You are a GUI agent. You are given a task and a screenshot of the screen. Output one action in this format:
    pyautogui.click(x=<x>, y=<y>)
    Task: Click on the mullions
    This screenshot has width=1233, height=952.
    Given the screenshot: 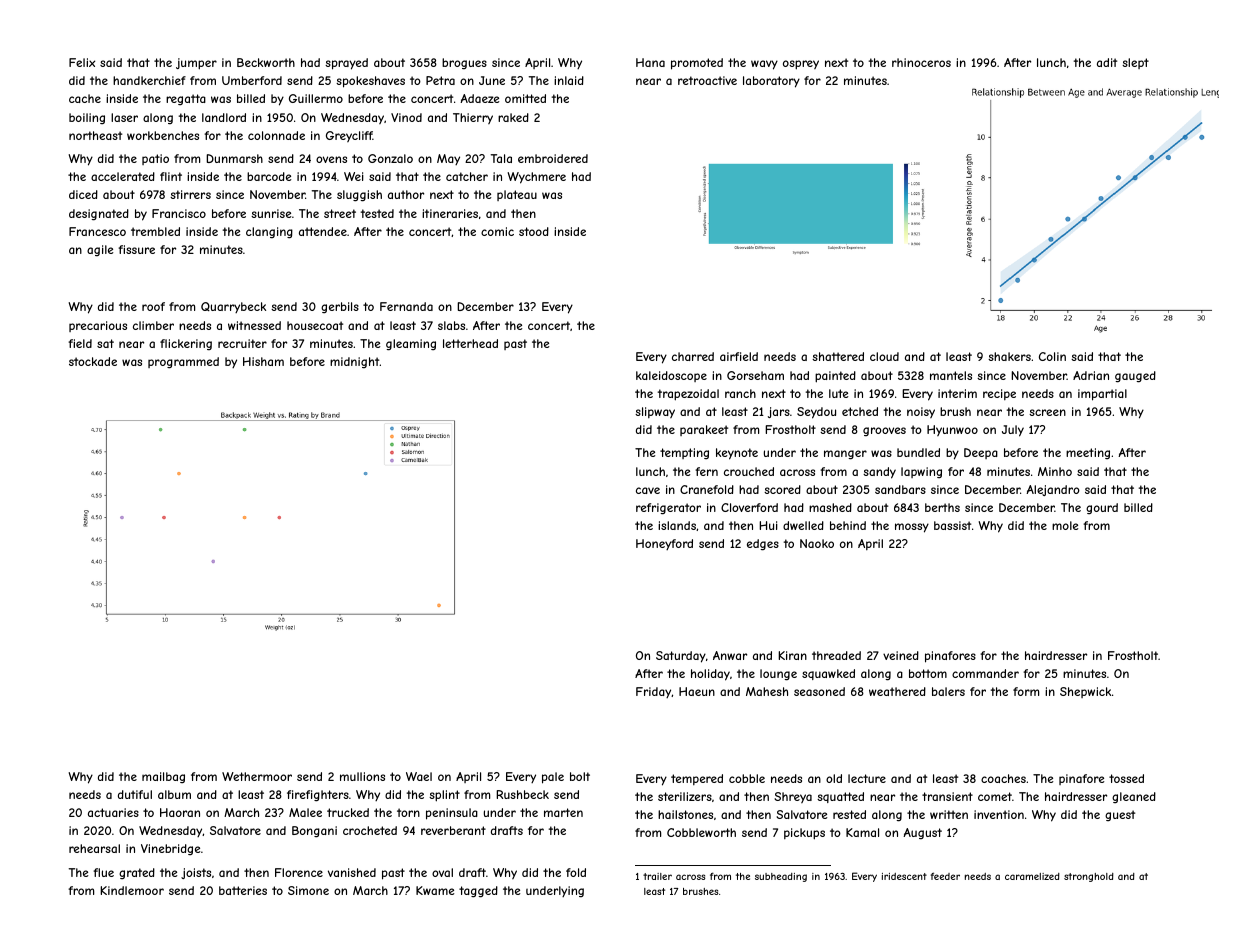 What is the action you would take?
    pyautogui.click(x=362, y=776)
